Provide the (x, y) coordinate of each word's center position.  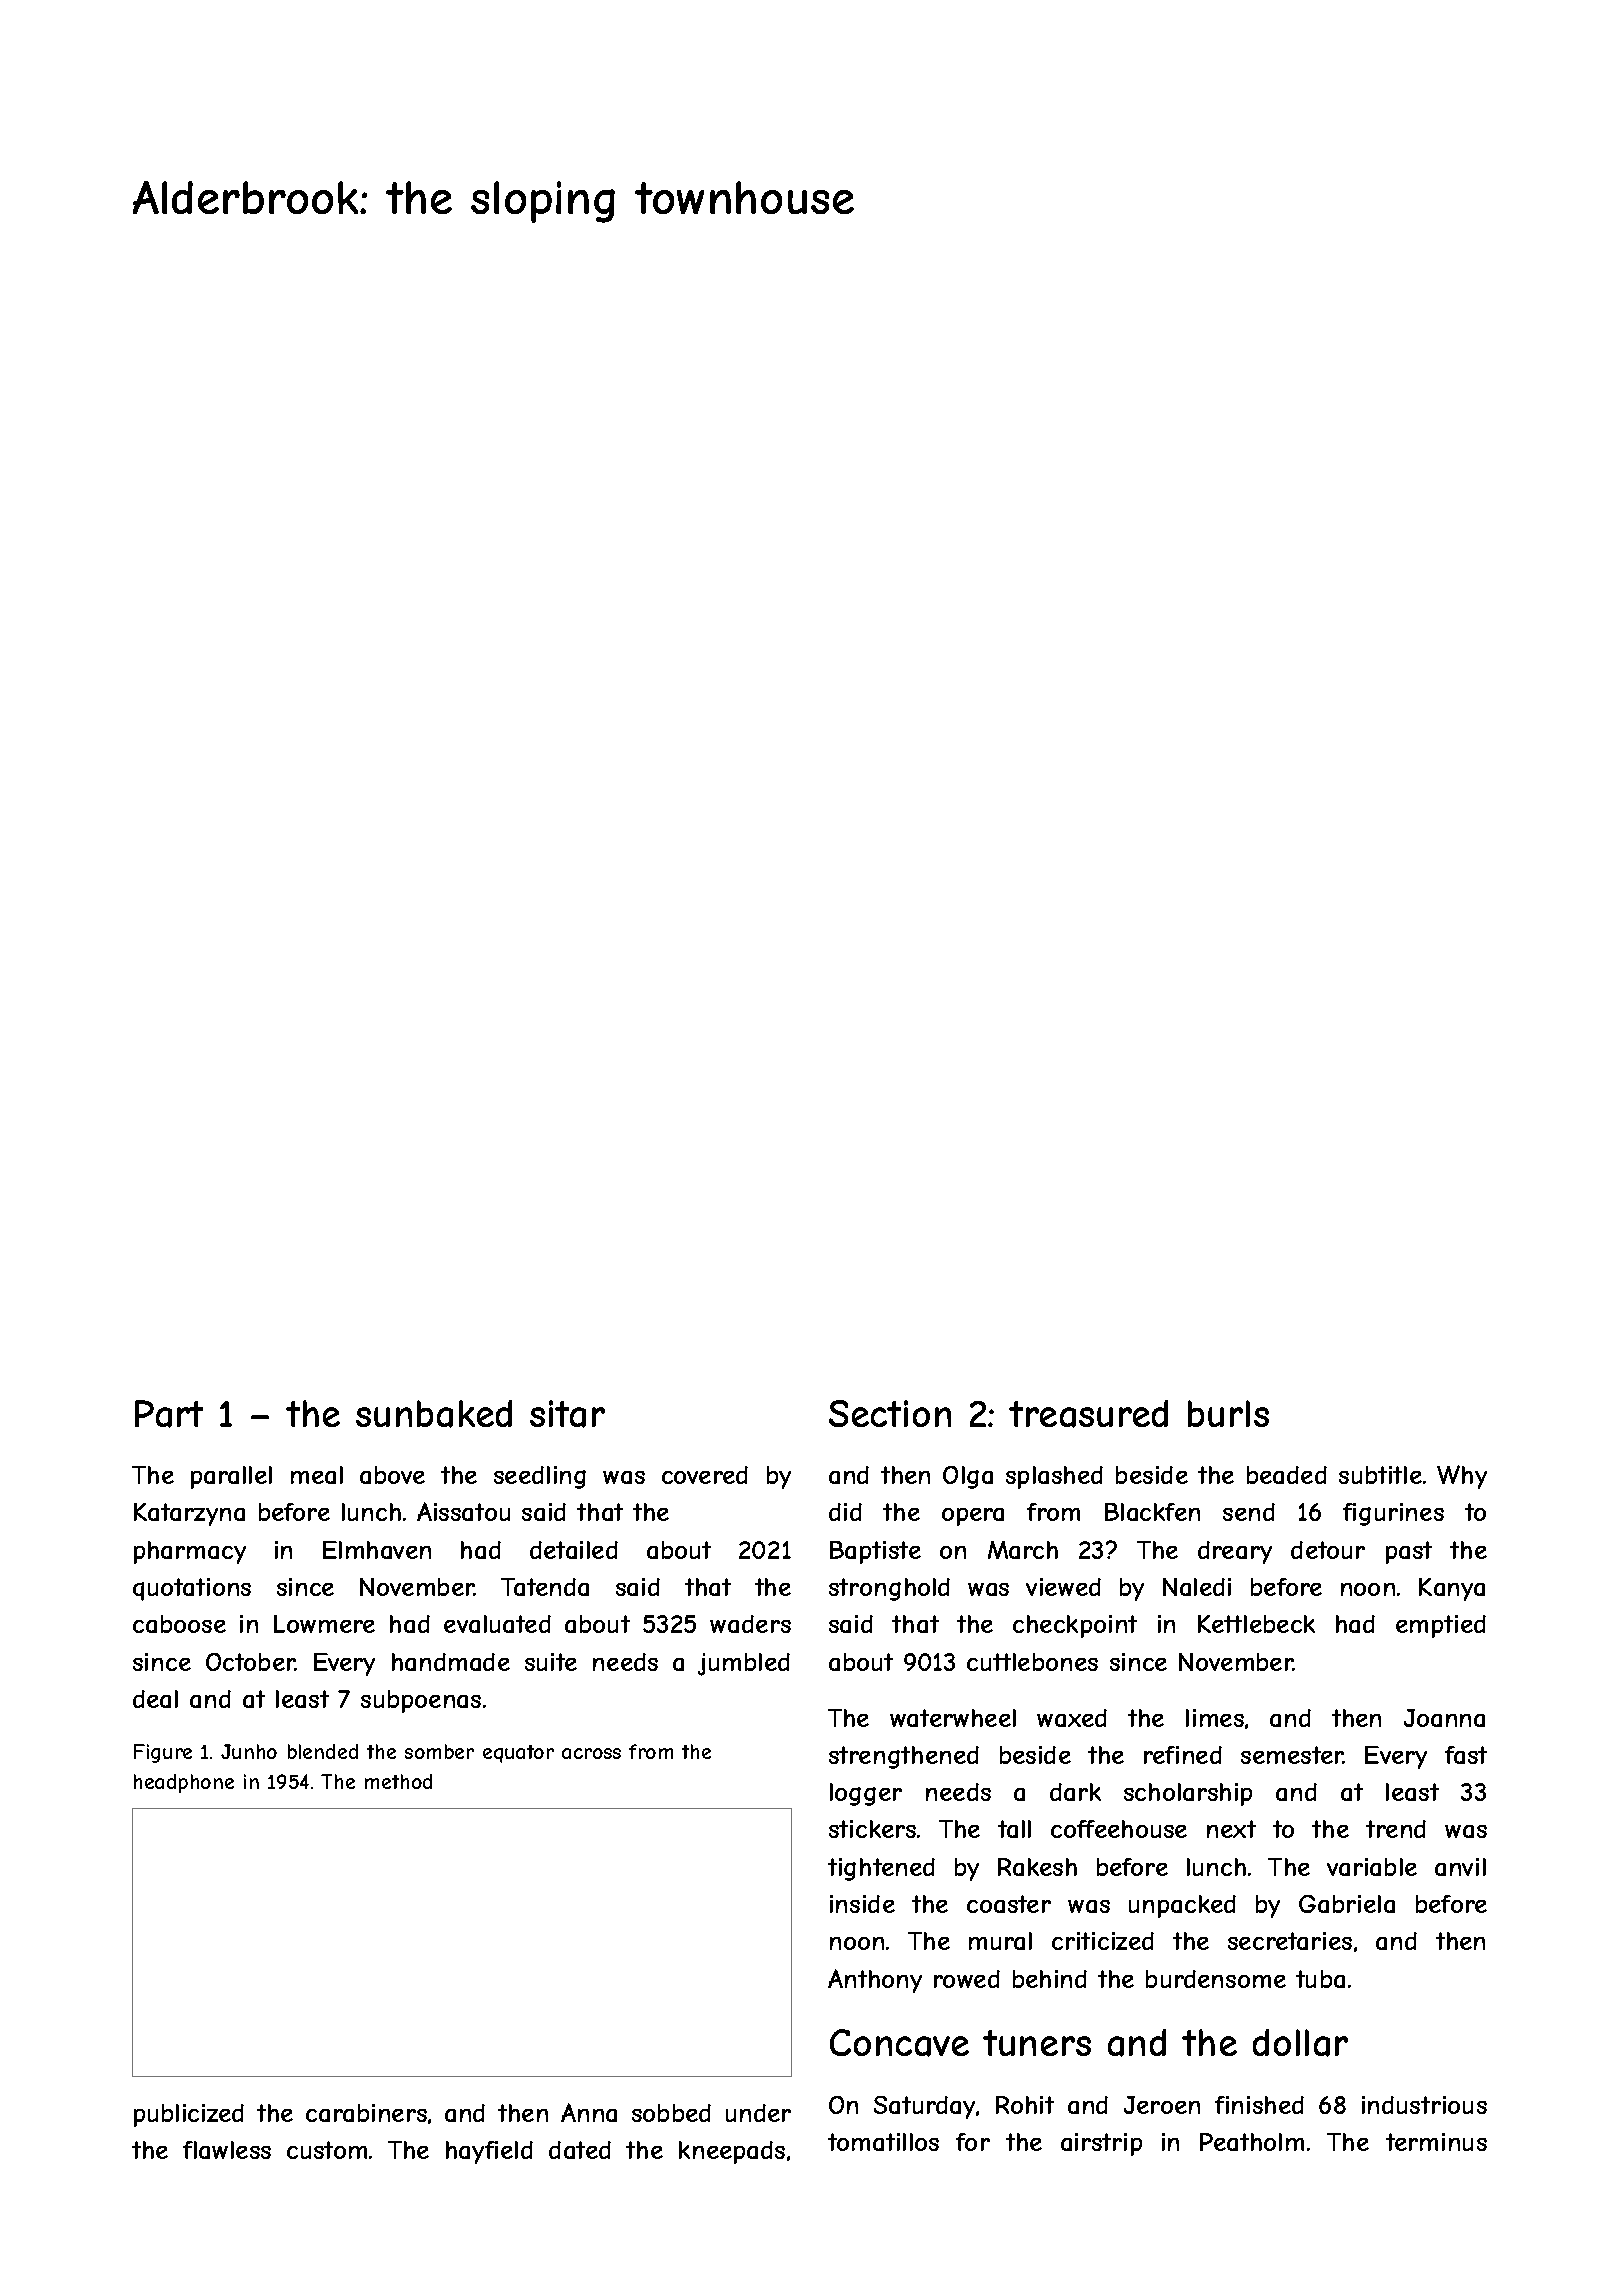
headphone (184, 1783)
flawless (227, 2150)
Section (890, 1413)
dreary (1235, 1552)
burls (1228, 1413)
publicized (189, 2115)
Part (169, 1414)
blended (323, 1751)
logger (866, 1794)
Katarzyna (189, 1514)
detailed (574, 1550)
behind (1050, 1979)
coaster (1009, 1904)
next (1231, 1829)
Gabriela (1347, 1904)
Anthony (875, 1981)
